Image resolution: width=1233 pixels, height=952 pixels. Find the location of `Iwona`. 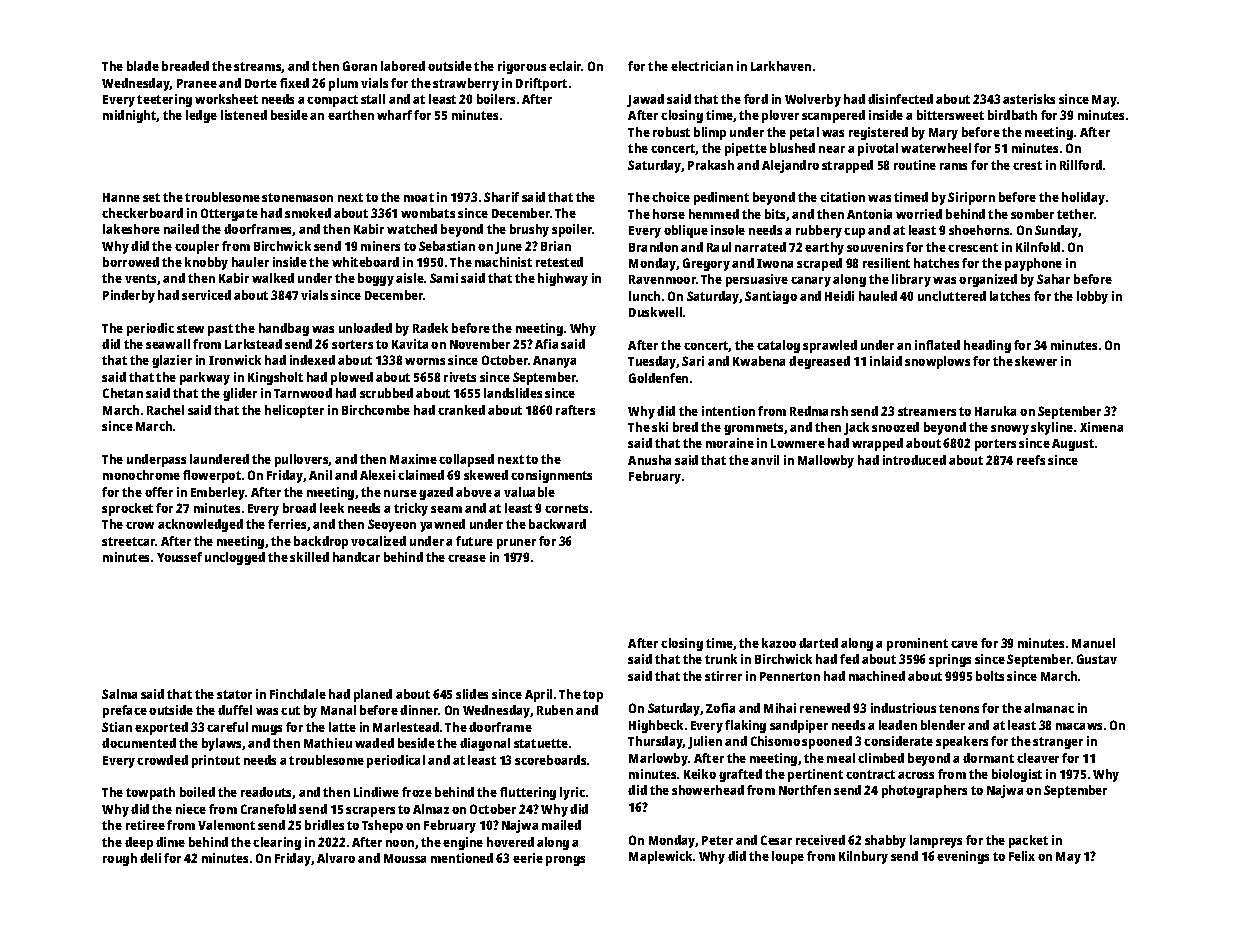

Iwona is located at coordinates (775, 263).
